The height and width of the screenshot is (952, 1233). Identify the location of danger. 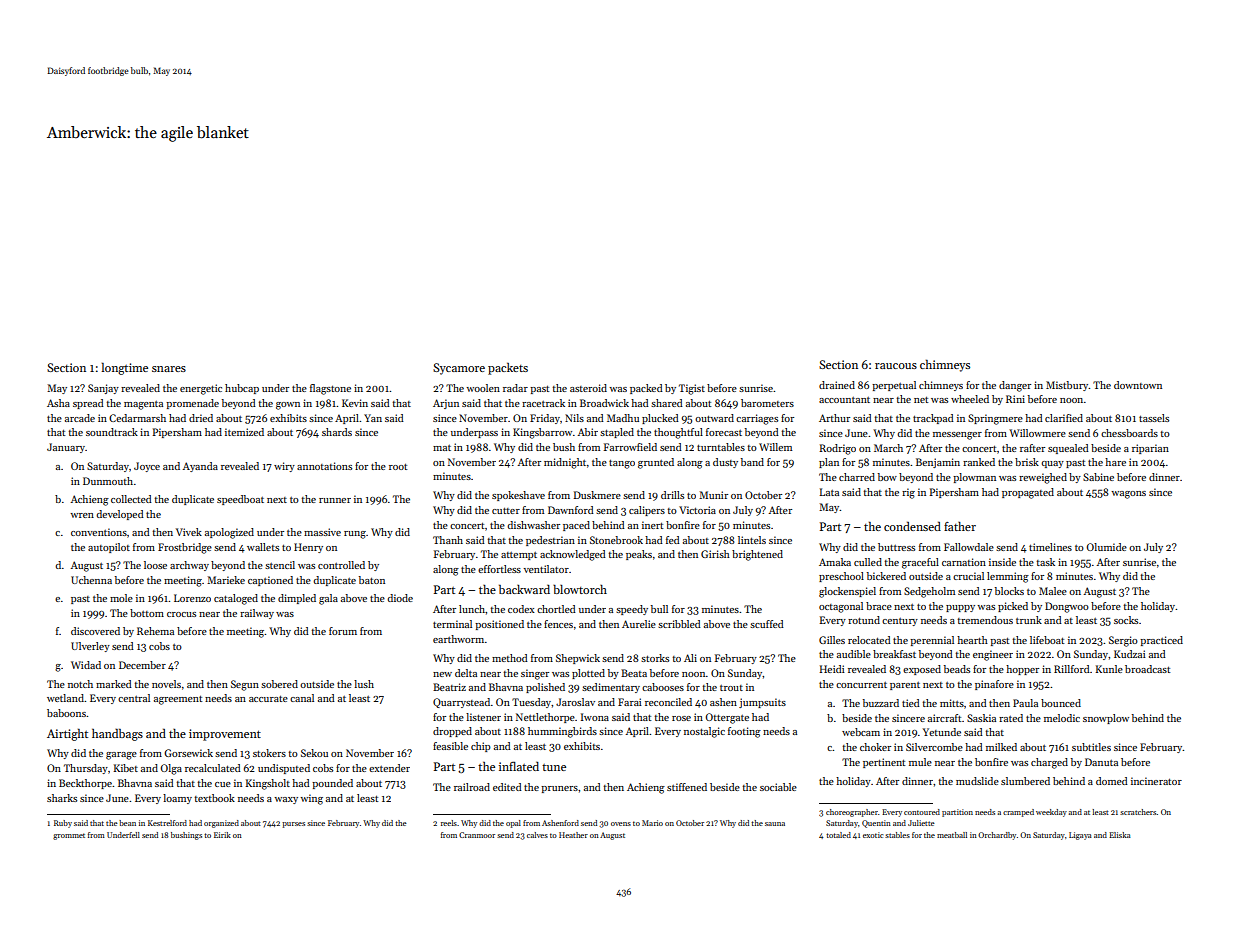
(1015, 386).
